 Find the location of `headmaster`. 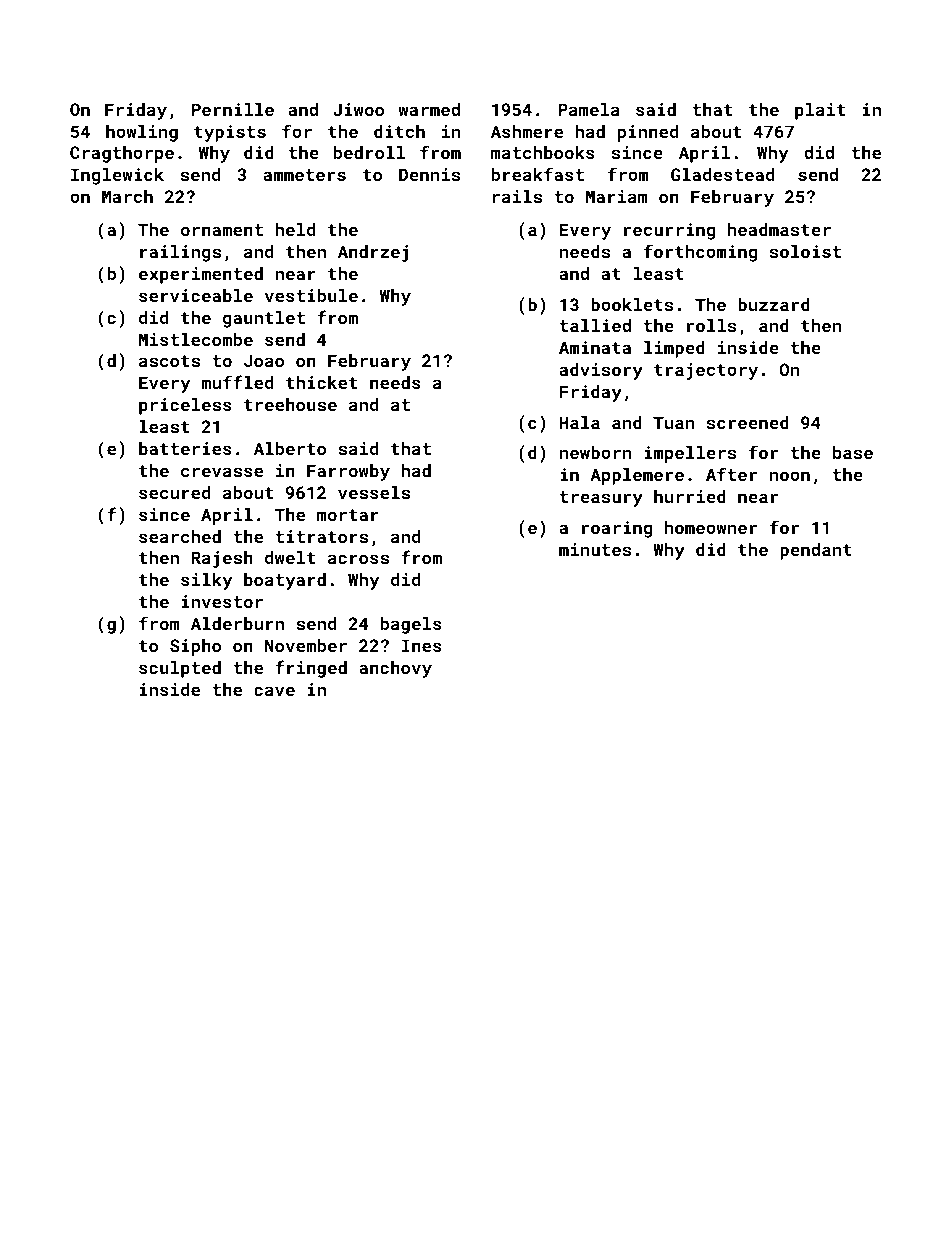

headmaster is located at coordinates (779, 229).
